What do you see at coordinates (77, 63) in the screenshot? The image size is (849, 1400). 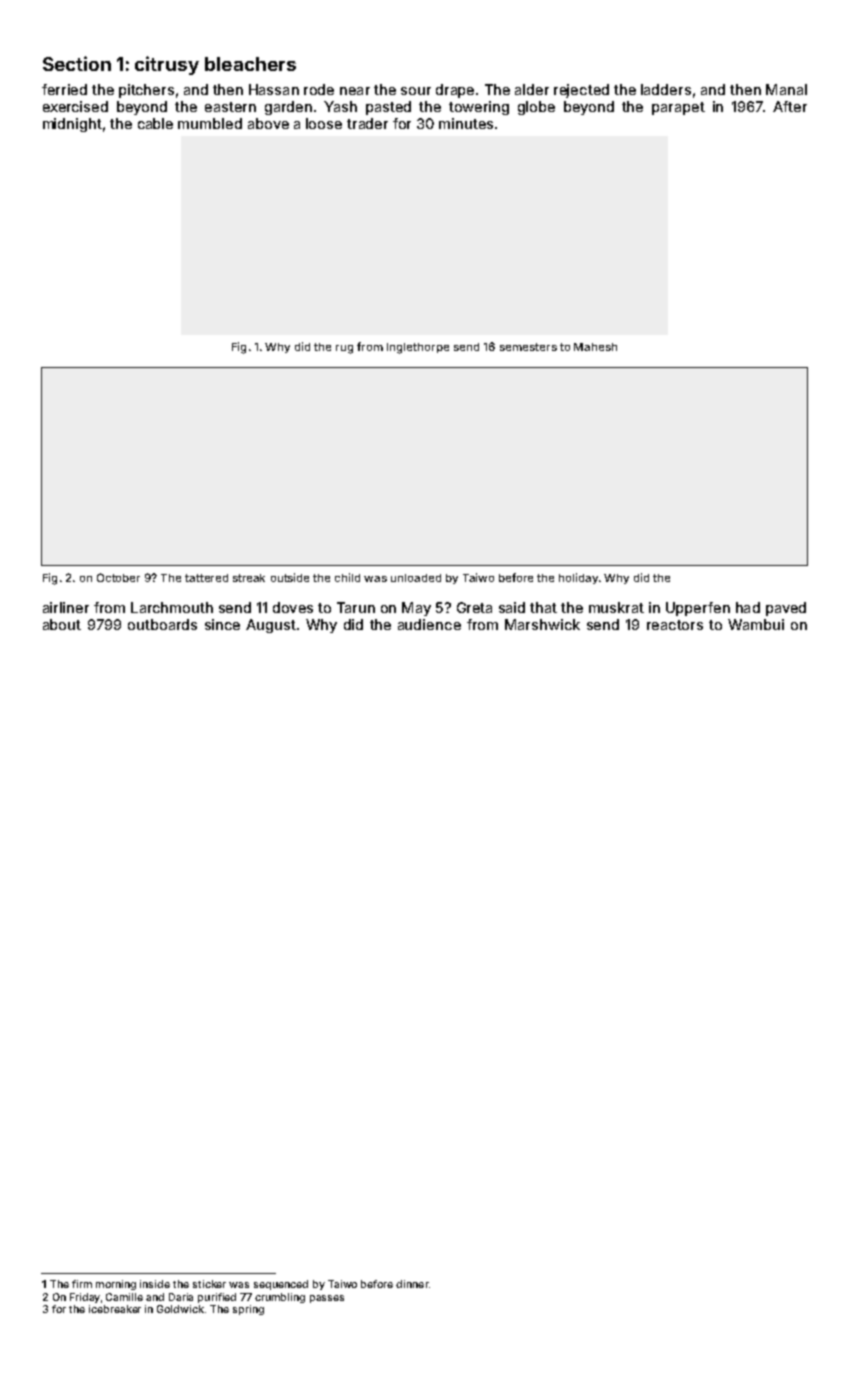 I see `Section` at bounding box center [77, 63].
